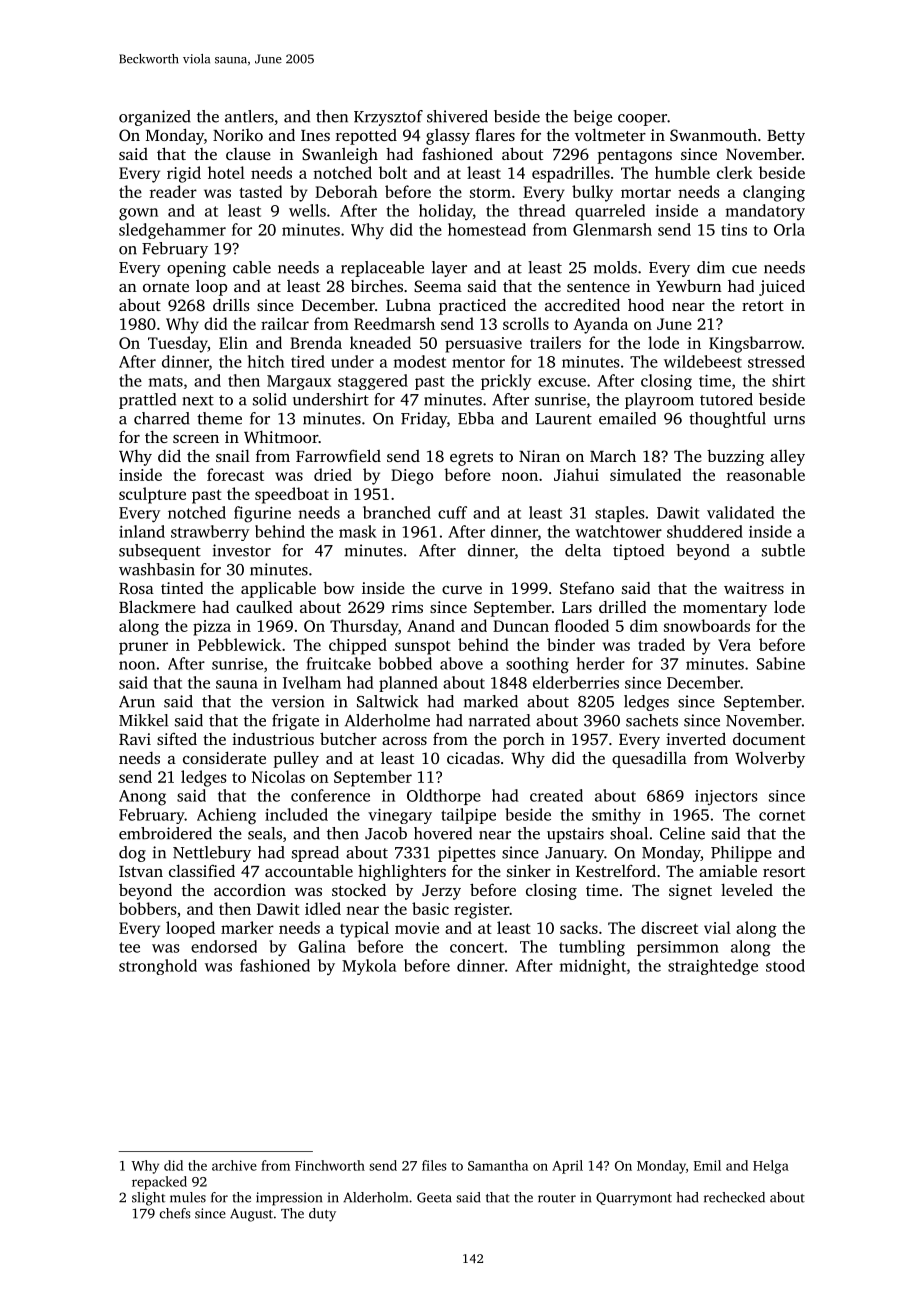 The height and width of the image is (1308, 924). I want to click on sachets, so click(652, 720).
